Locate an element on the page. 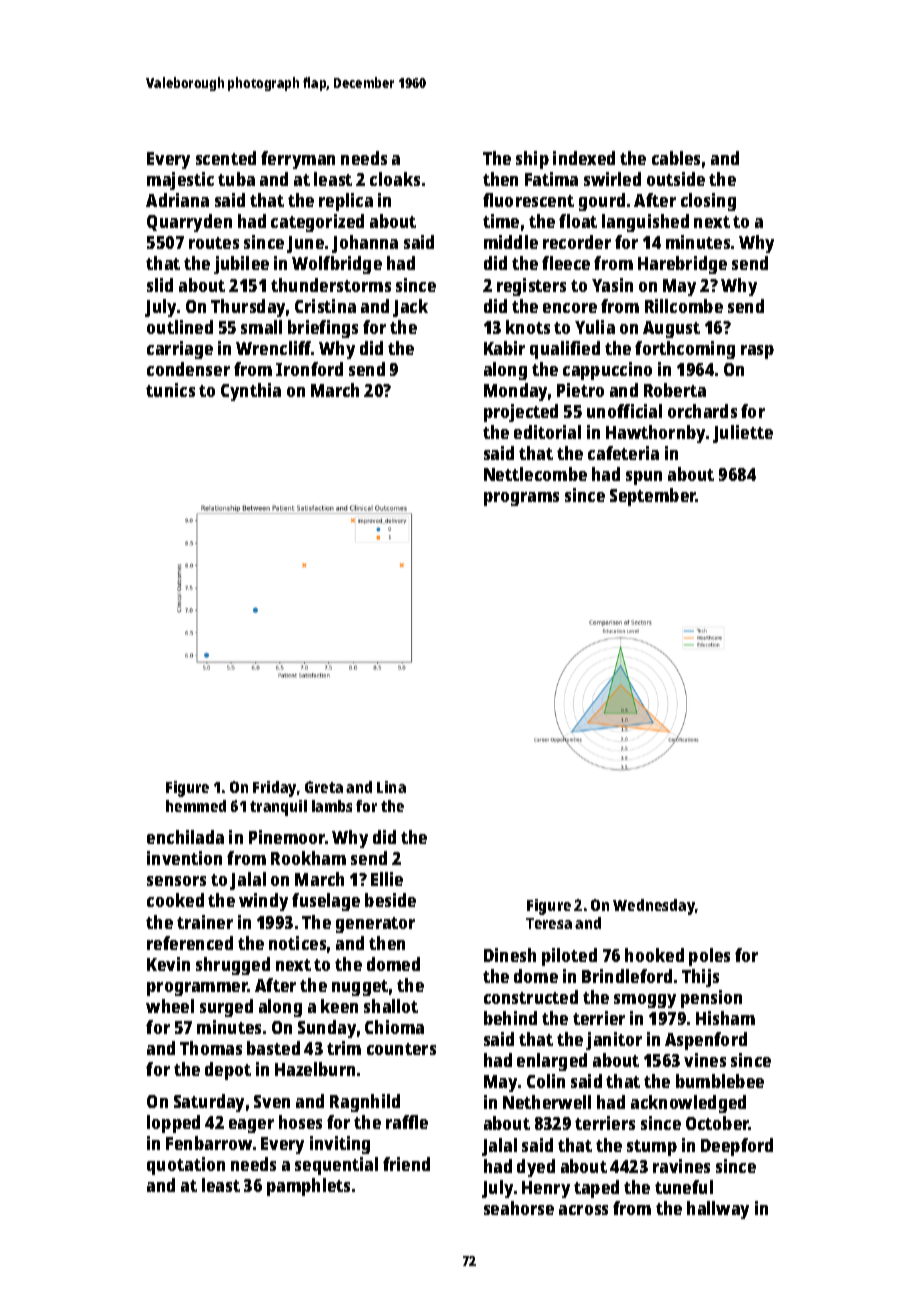 The height and width of the image is (1311, 924). lambs is located at coordinates (332, 806).
